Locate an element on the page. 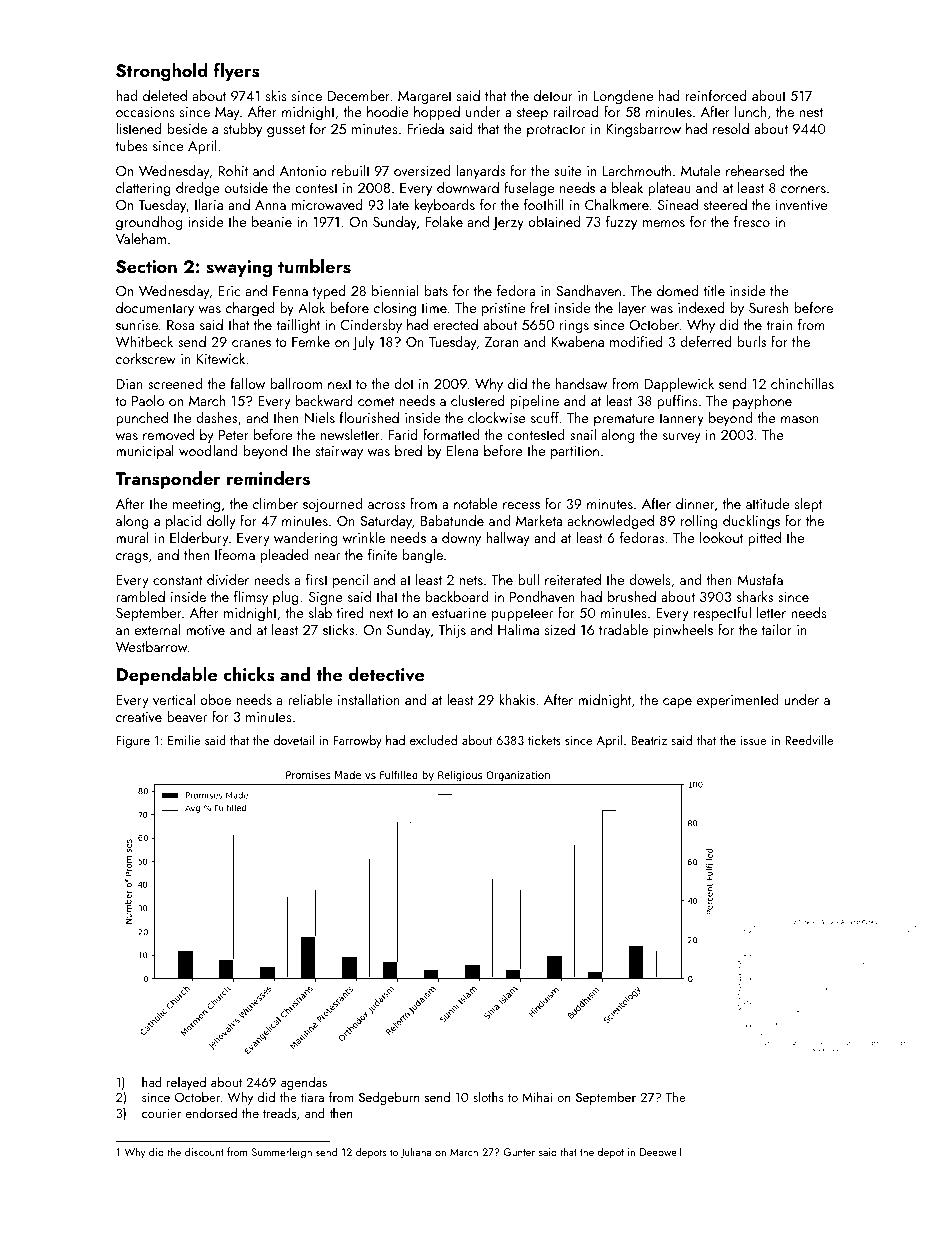 This document has height=1233, width=952. Deepwell is located at coordinates (660, 1152).
